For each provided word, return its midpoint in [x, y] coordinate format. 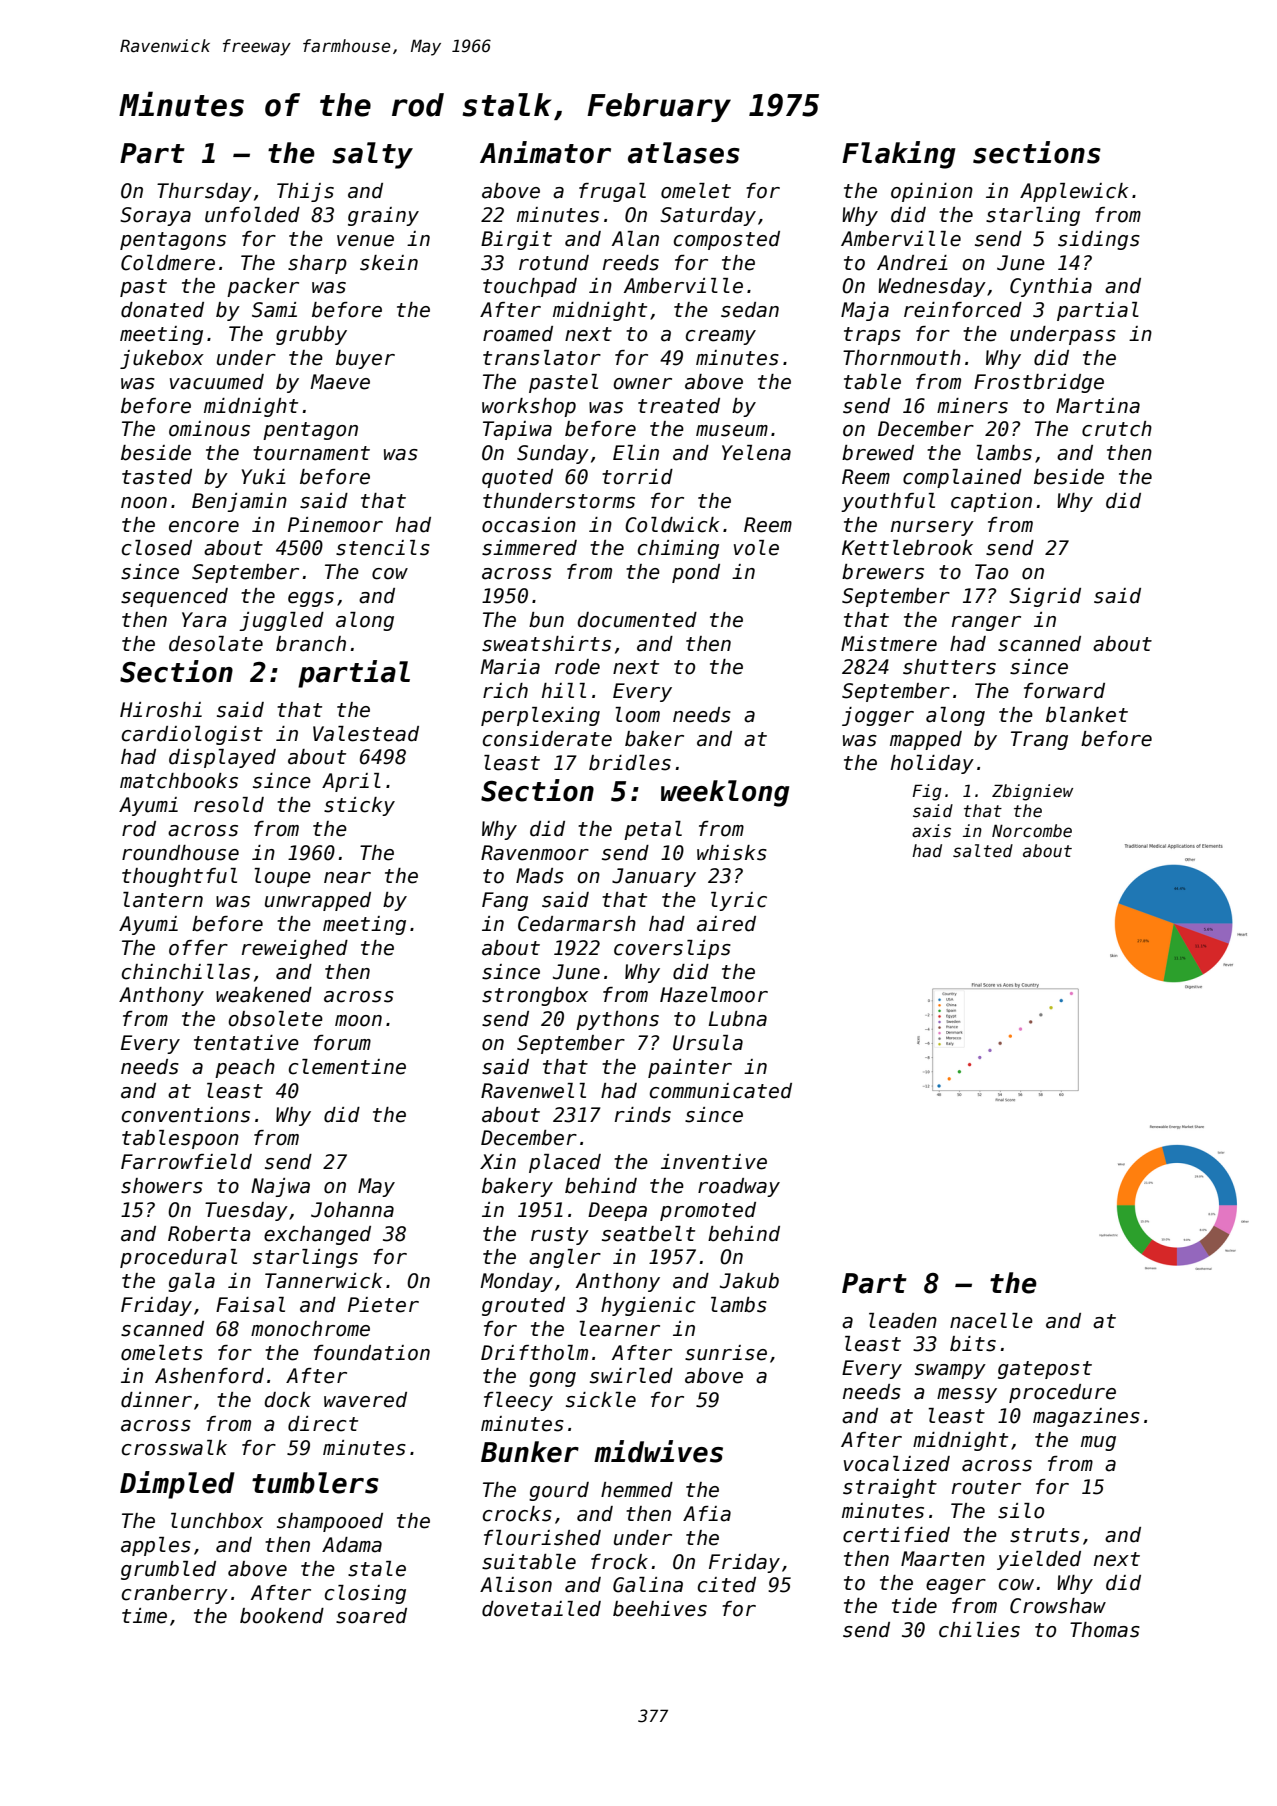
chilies [979, 1630]
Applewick [1074, 192]
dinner [156, 1400]
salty [372, 155]
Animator [545, 152]
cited [727, 1585]
